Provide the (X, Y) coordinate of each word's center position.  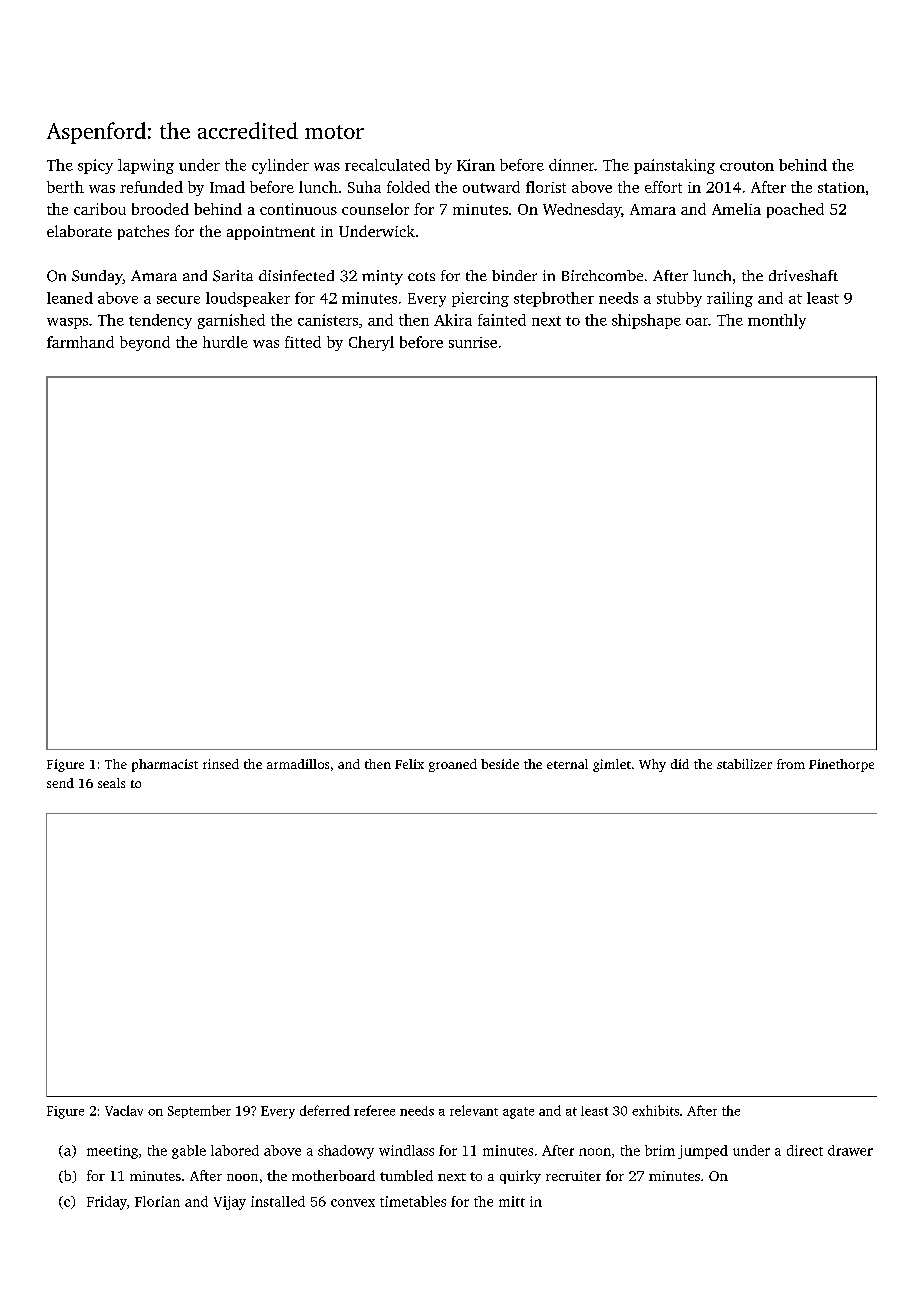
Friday (107, 1203)
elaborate (79, 231)
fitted (303, 342)
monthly (777, 321)
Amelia (736, 209)
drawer (850, 1150)
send (60, 783)
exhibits (655, 1110)
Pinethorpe (841, 765)
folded (408, 187)
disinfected (296, 275)
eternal (567, 764)
